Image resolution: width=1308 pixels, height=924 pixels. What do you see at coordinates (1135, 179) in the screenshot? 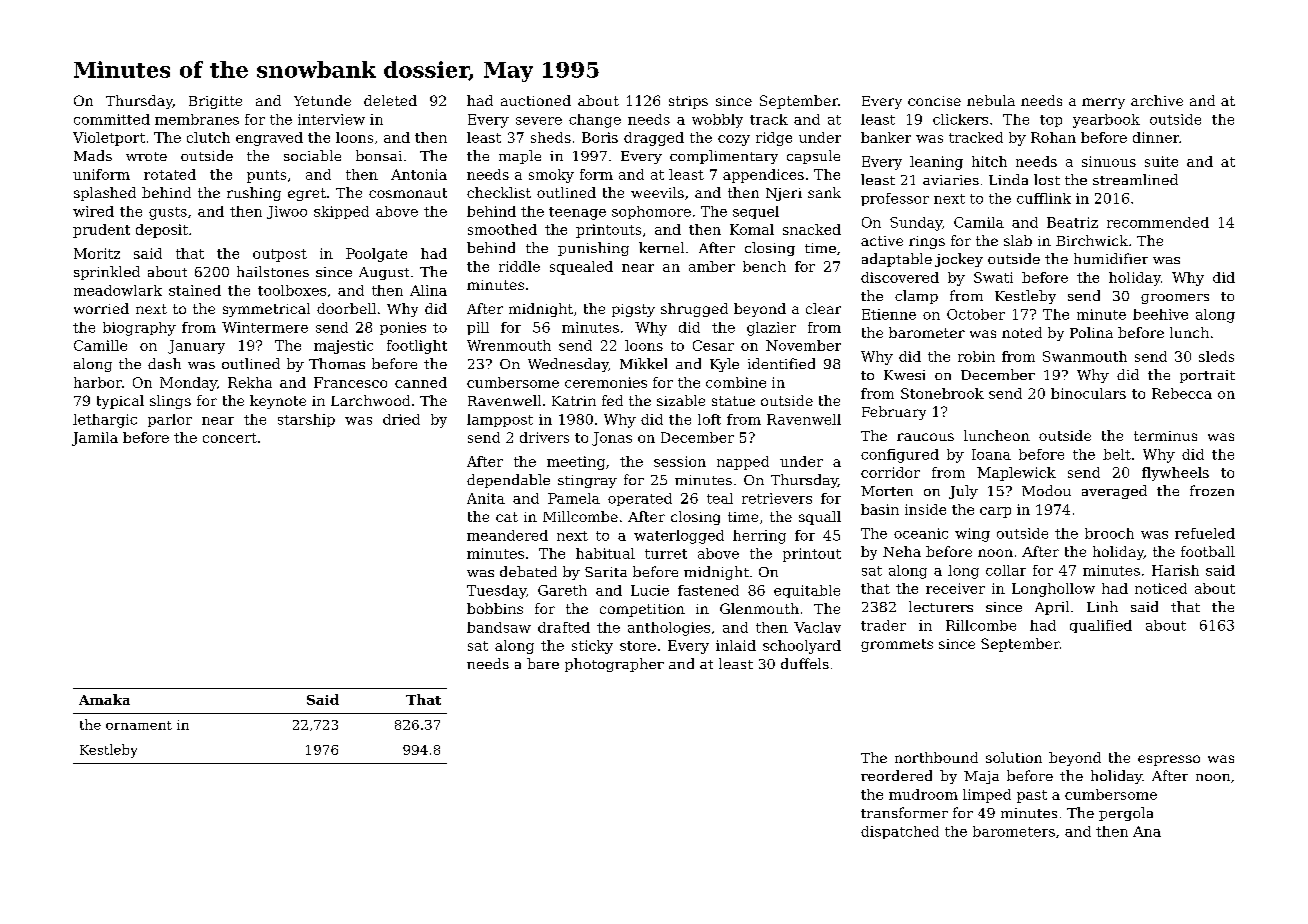
I see `streamlined` at bounding box center [1135, 179].
